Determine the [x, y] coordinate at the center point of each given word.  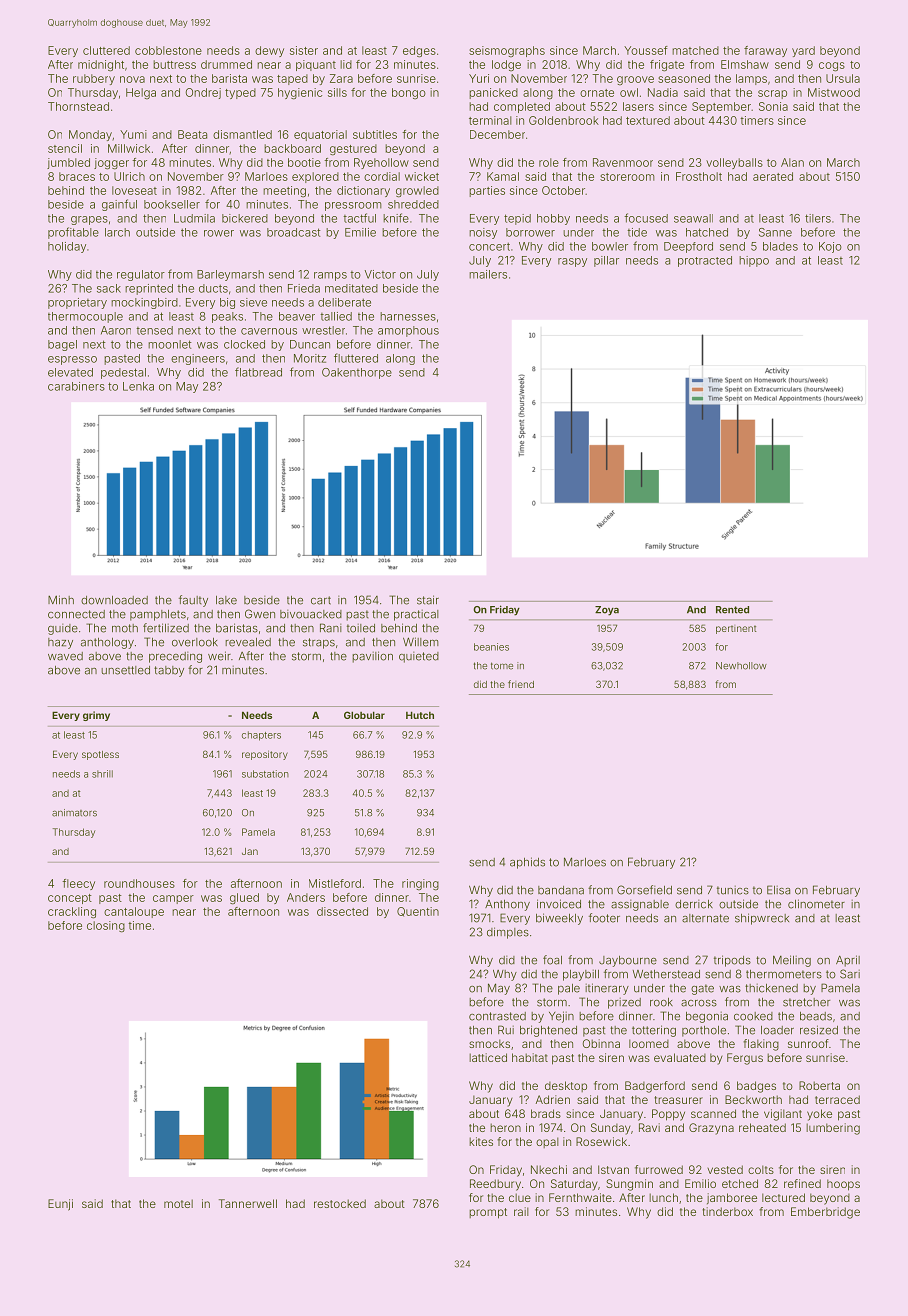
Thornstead [78, 106]
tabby [169, 671]
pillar [606, 261]
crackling [72, 913]
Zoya [607, 611]
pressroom [353, 206]
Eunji [60, 1205]
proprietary [77, 303]
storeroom [627, 177]
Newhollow [741, 666]
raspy [572, 262]
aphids [527, 863]
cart [321, 600]
